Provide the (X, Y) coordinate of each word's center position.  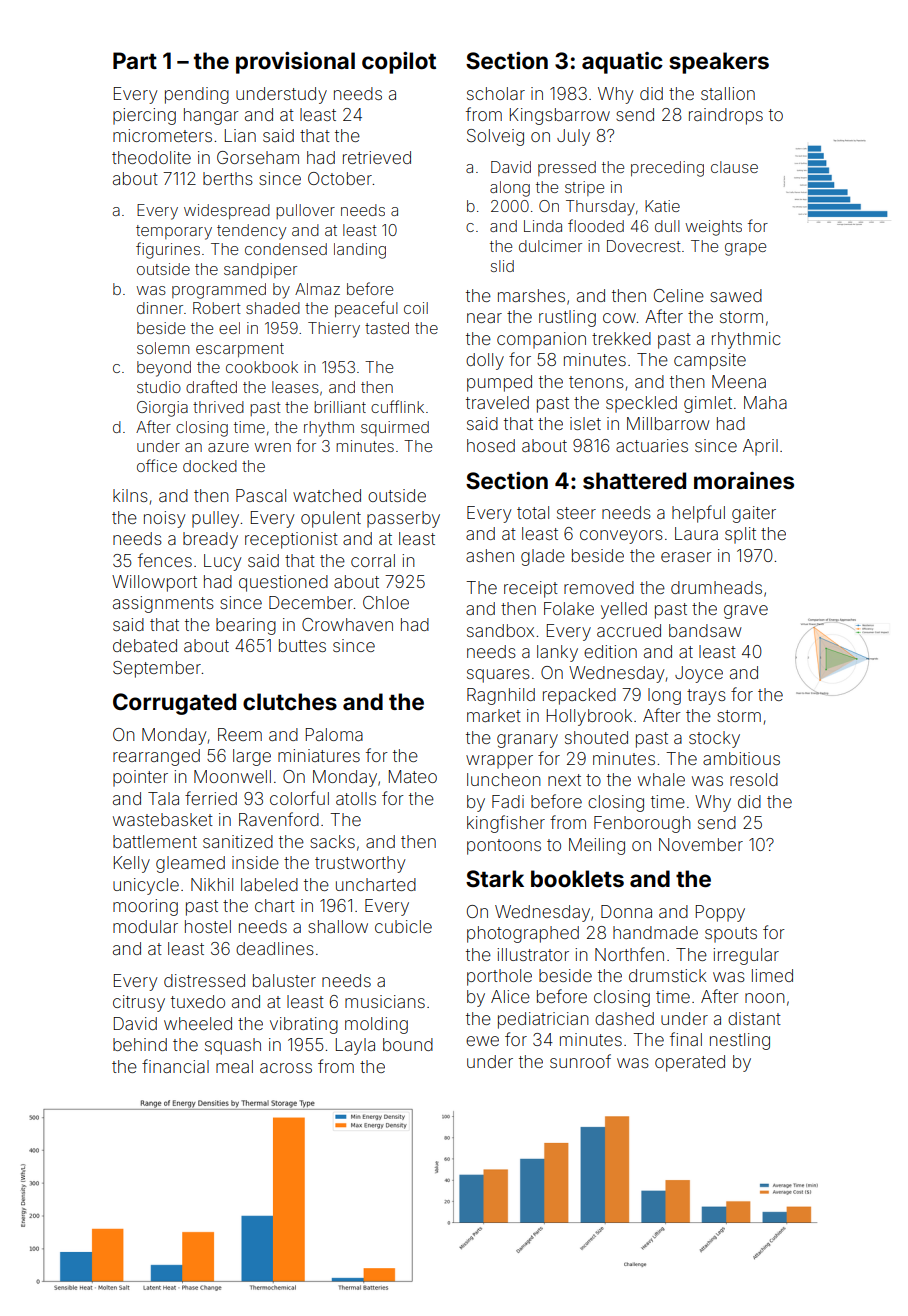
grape (745, 249)
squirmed (395, 428)
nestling (740, 1041)
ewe (482, 1041)
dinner (160, 308)
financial (175, 1066)
